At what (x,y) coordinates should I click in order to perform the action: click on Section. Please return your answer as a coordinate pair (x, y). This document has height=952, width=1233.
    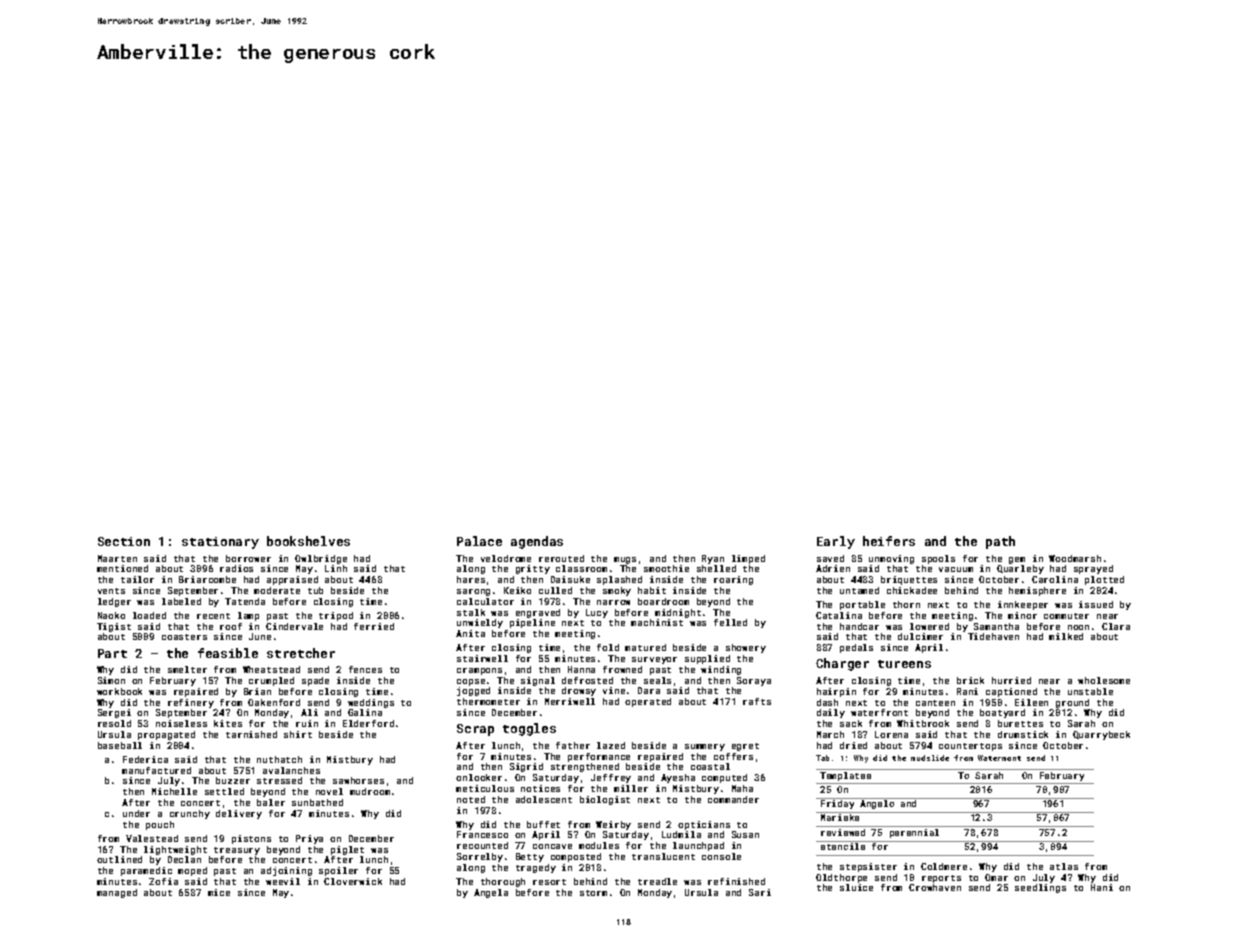
    Looking at the image, I should click on (124, 541).
